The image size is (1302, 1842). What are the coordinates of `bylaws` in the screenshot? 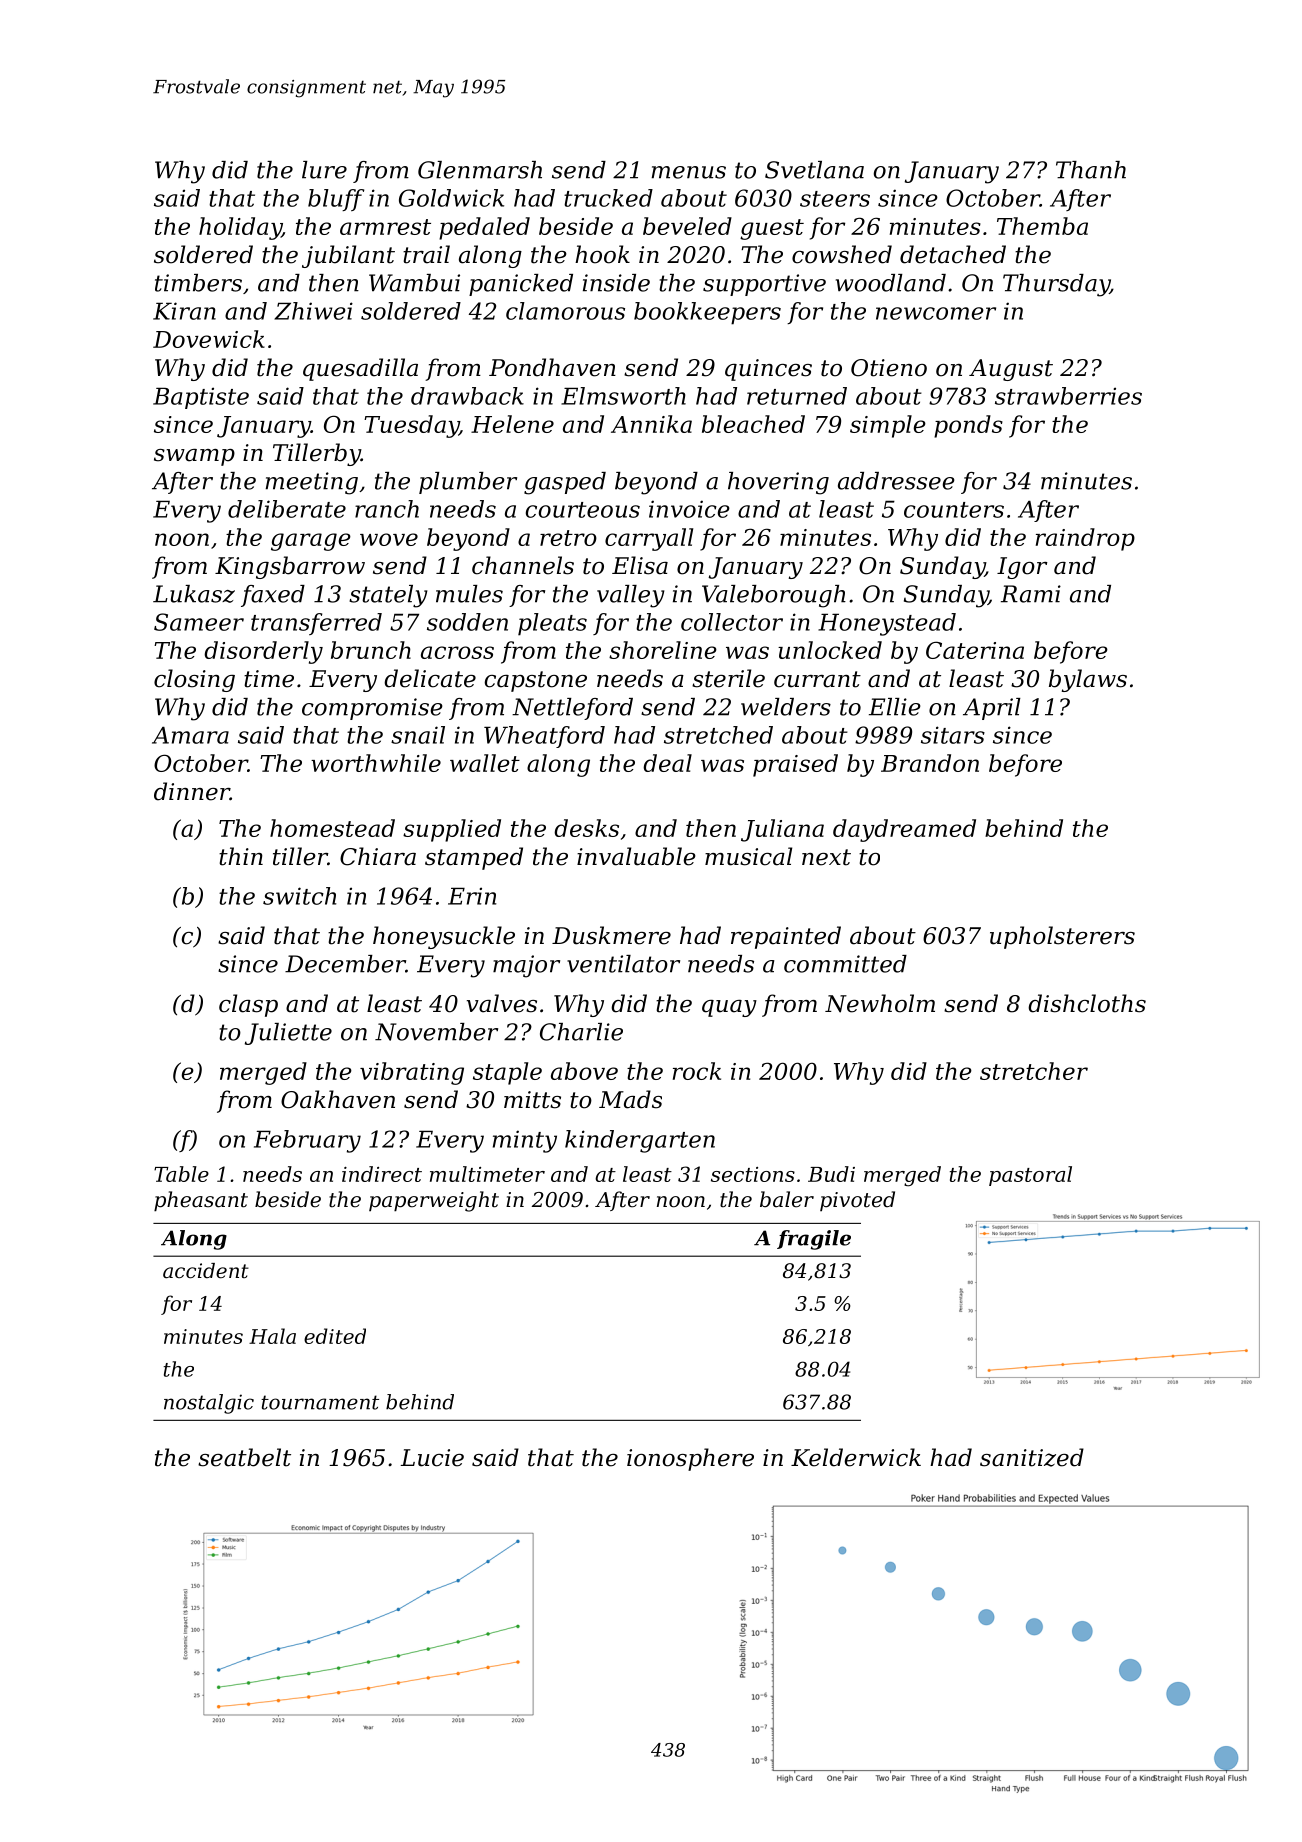 It's located at (1088, 680).
